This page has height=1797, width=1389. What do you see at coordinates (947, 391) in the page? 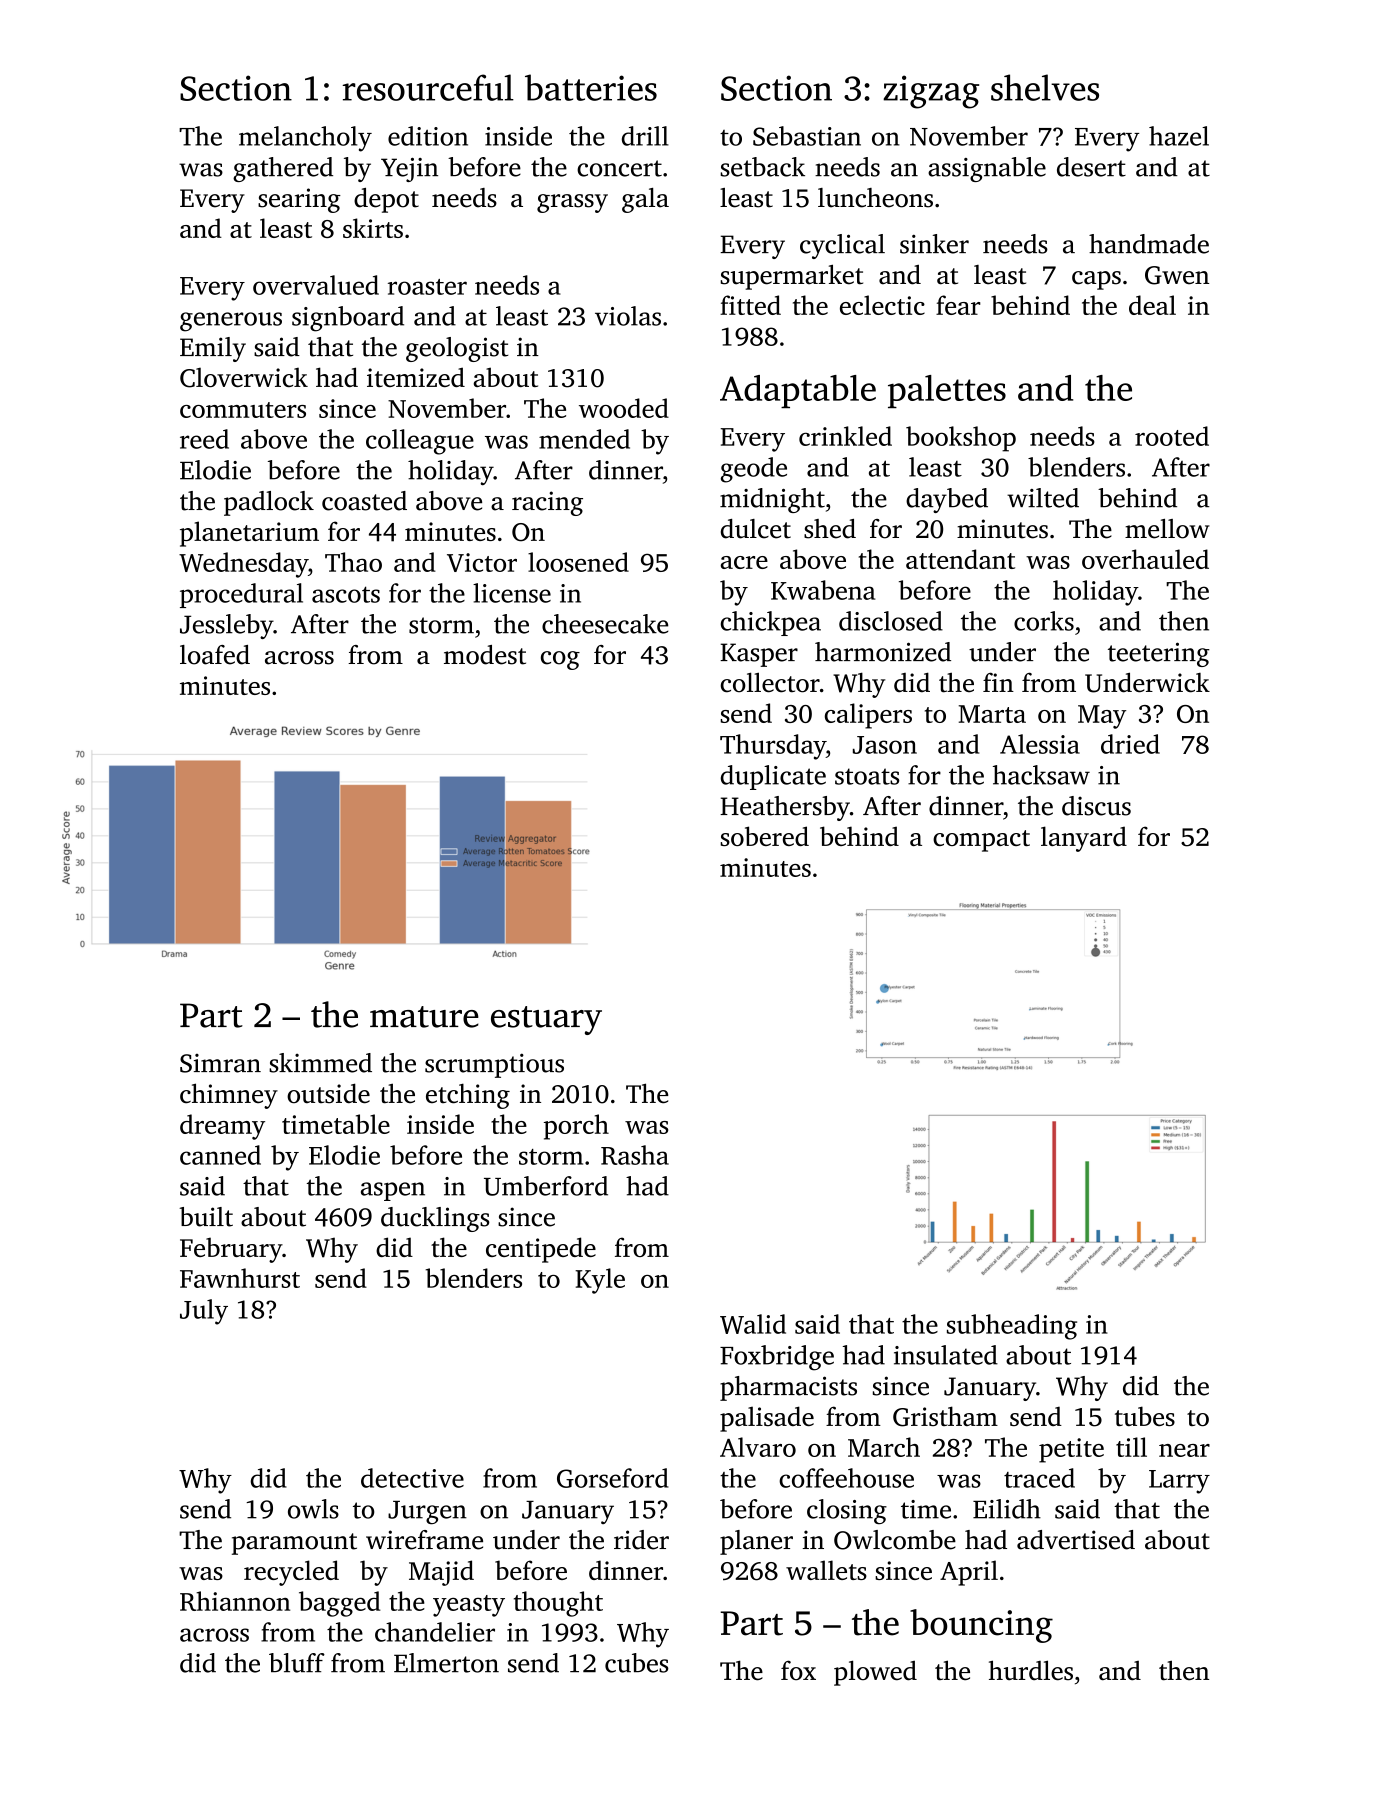
I see `palettes` at bounding box center [947, 391].
